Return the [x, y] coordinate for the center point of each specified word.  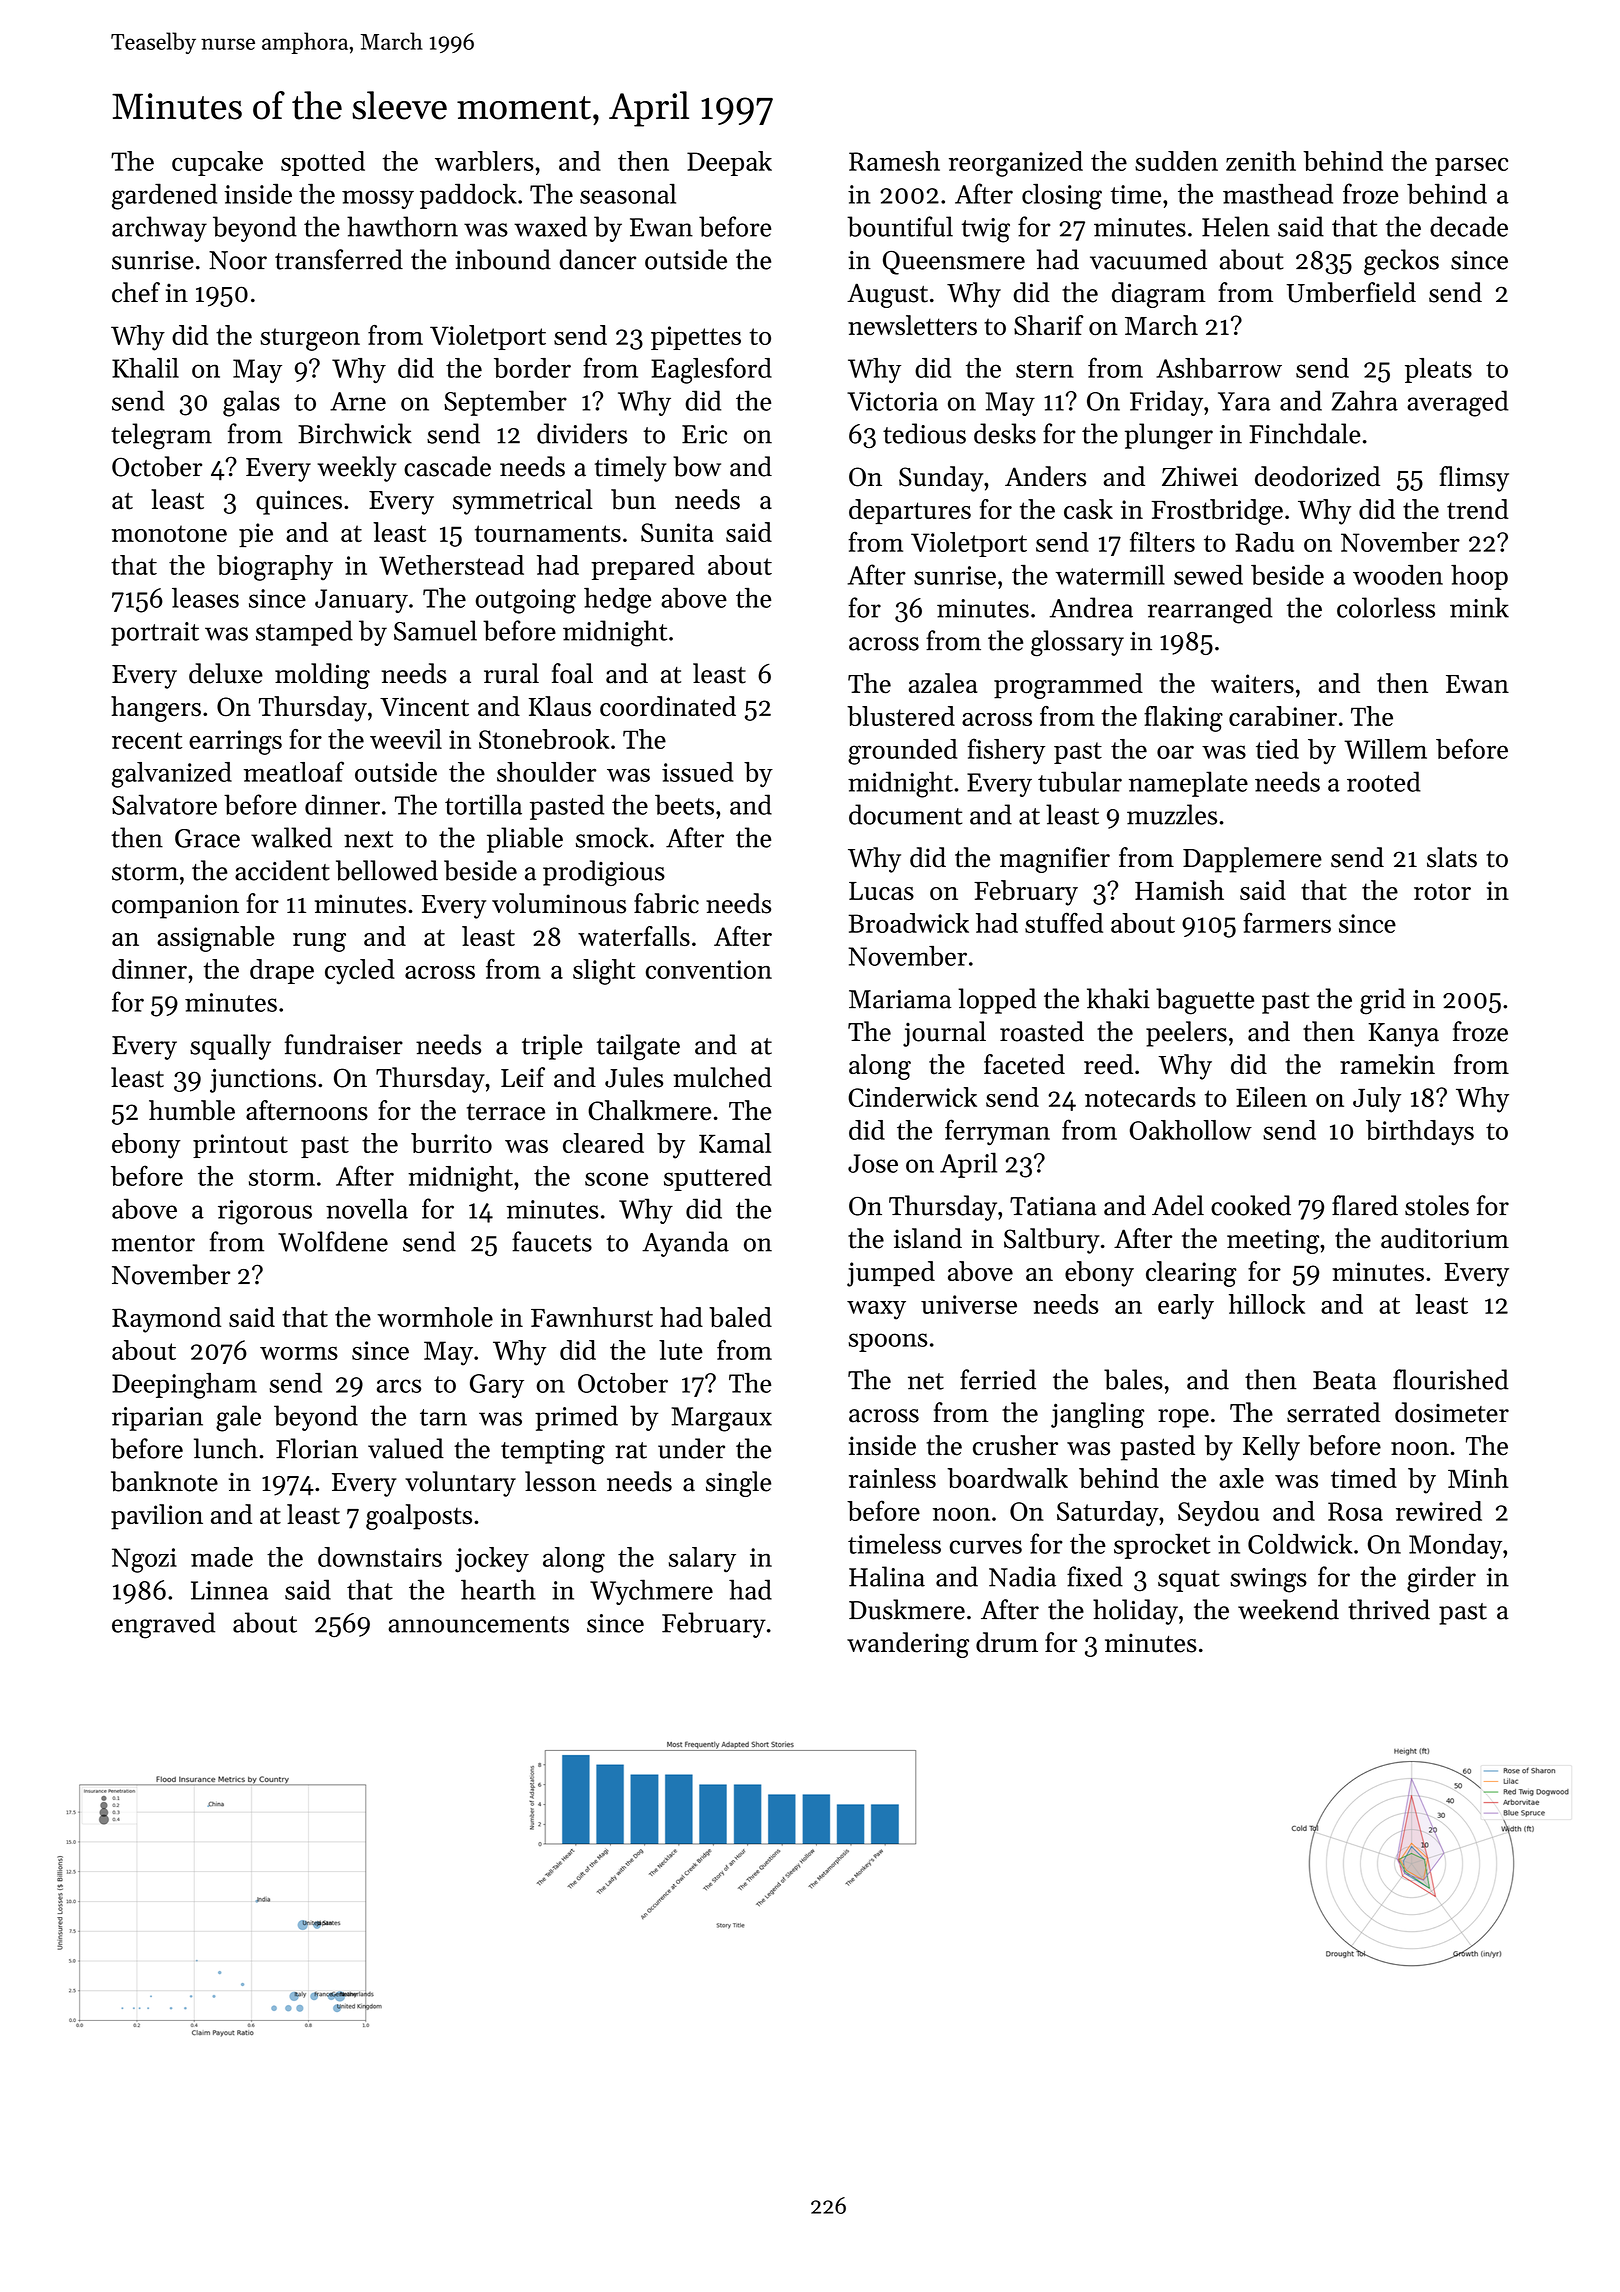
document [905, 814]
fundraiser [344, 1044]
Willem [1385, 749]
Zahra [1365, 400]
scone [616, 1179]
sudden [1176, 161]
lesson [560, 1481]
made [222, 1557]
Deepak [729, 163]
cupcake [217, 163]
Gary [497, 1386]
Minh [1478, 1478]
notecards [1140, 1097]
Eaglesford [711, 370]
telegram [161, 436]
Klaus [560, 706]
